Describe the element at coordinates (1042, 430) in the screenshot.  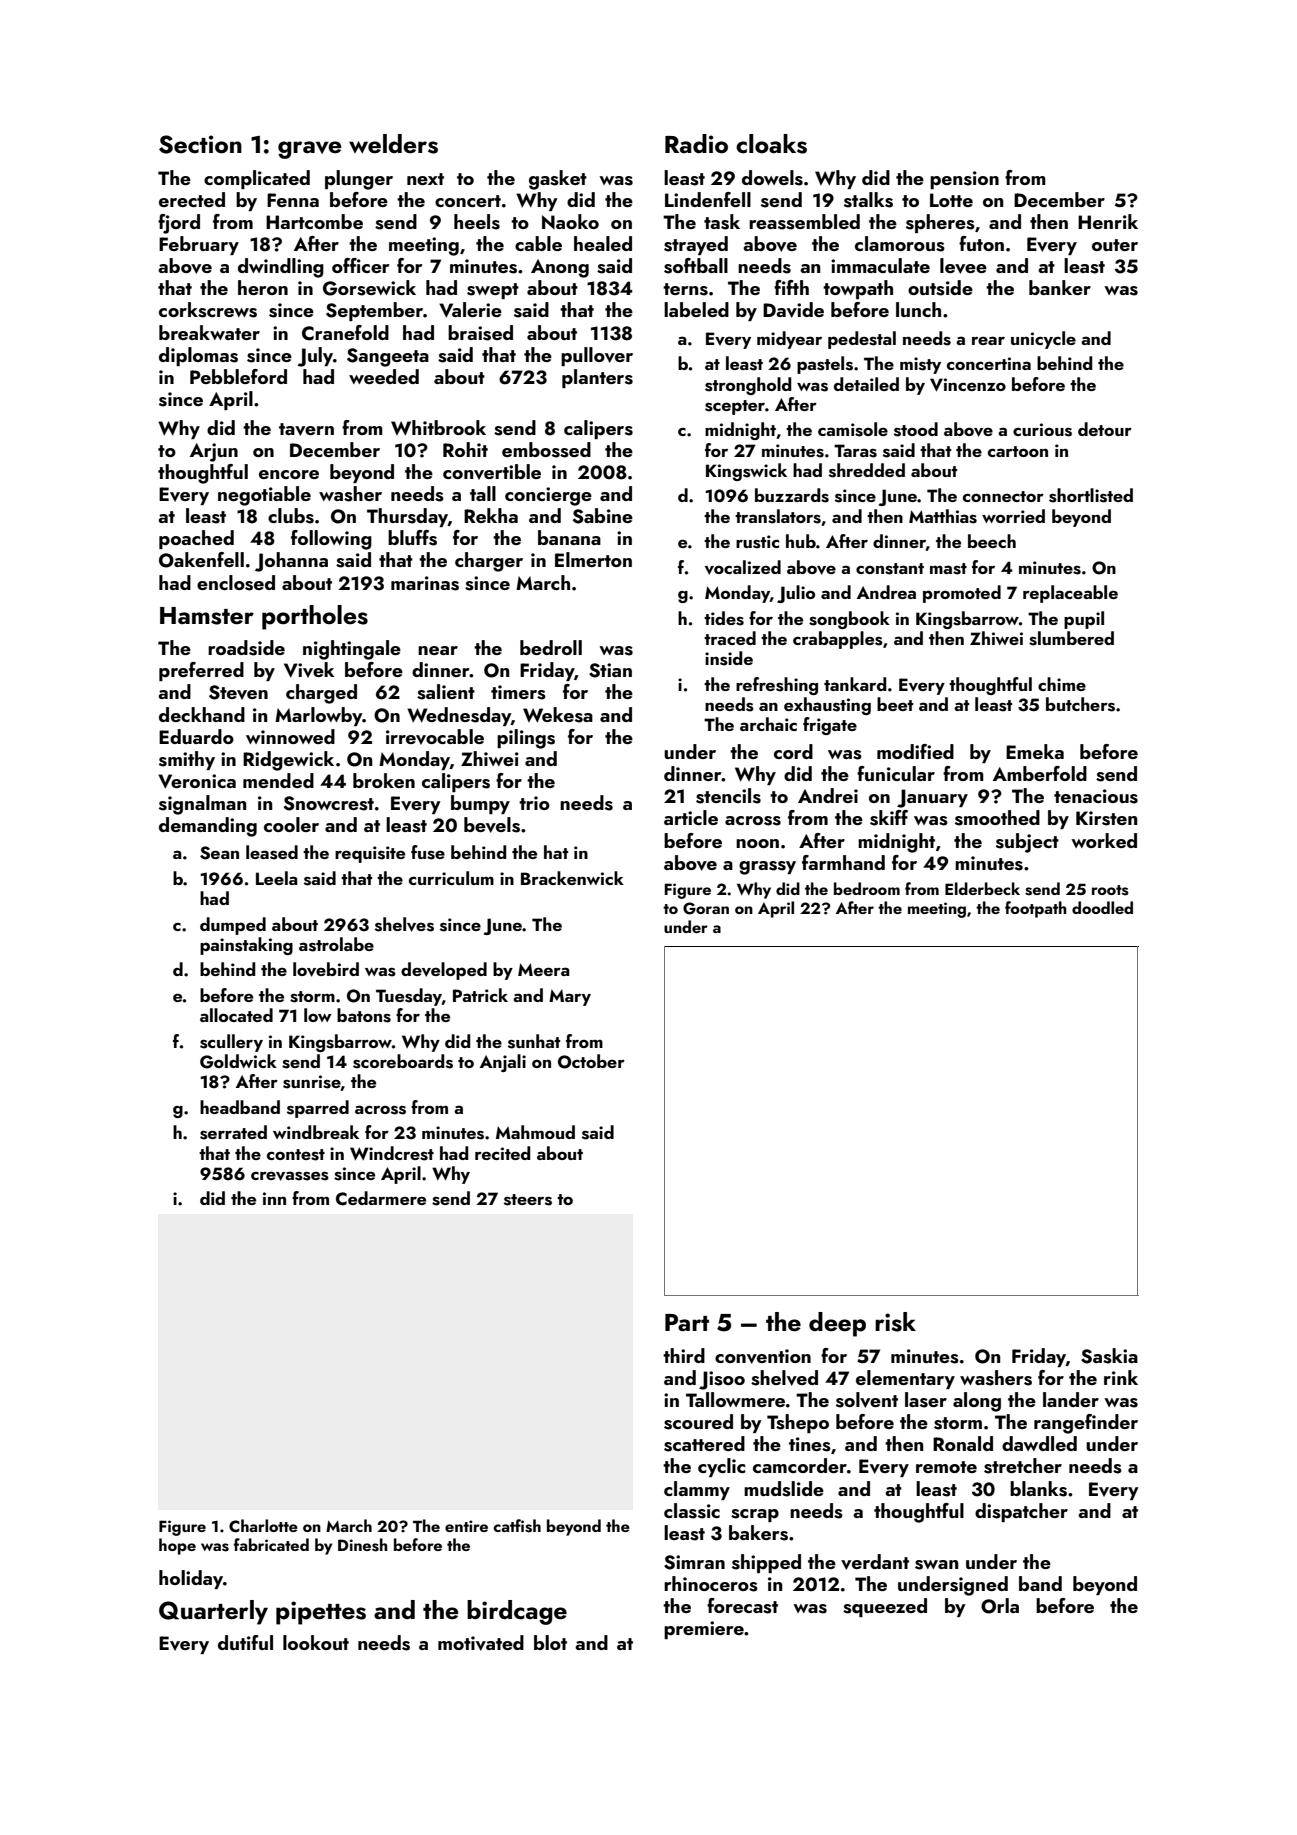
I see `curious` at that location.
